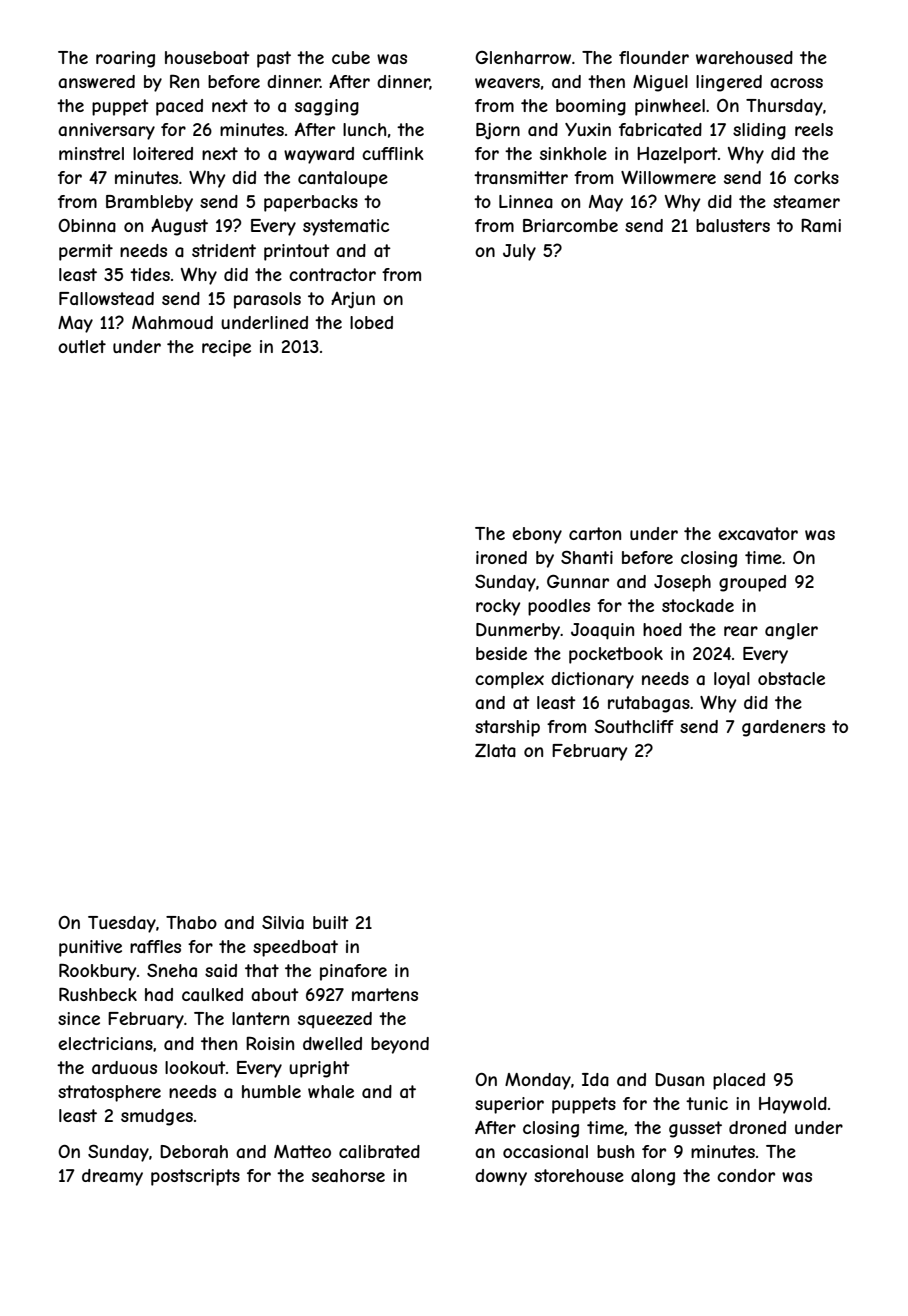 The width and height of the screenshot is (908, 1316). Describe the element at coordinates (668, 177) in the screenshot. I see `Willowmere` at that location.
